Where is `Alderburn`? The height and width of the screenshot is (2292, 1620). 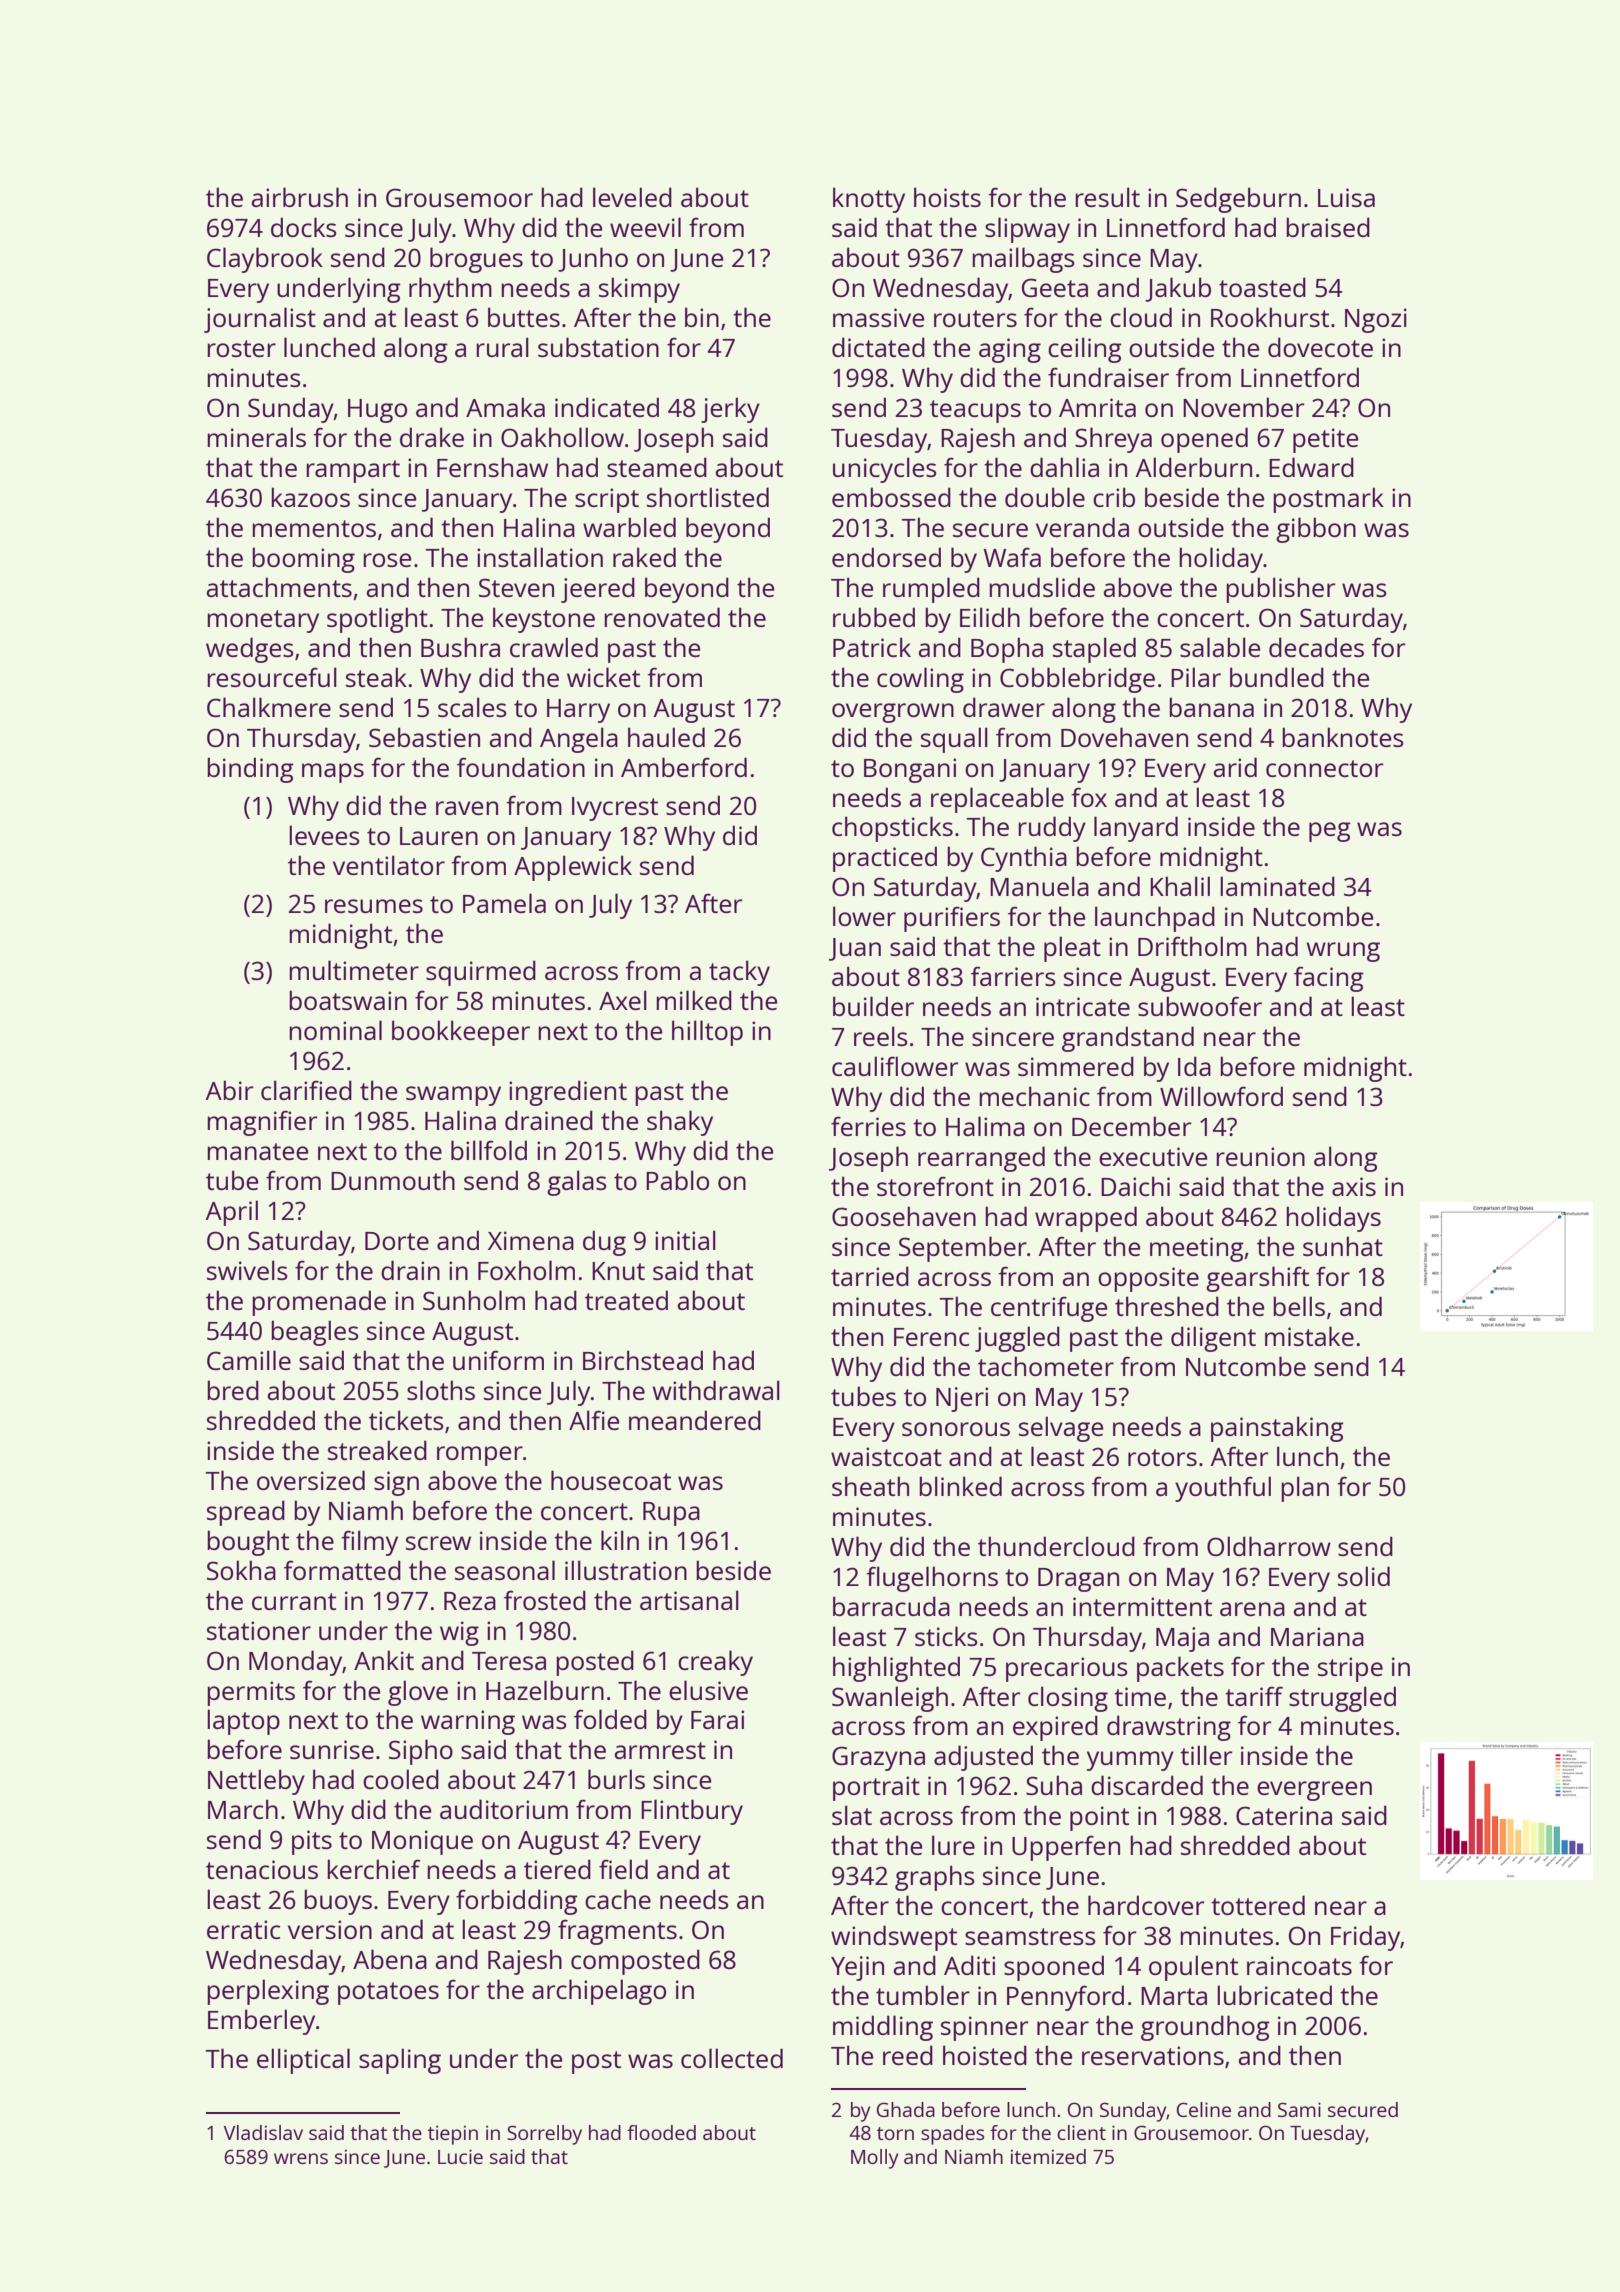 Alderburn is located at coordinates (1194, 467).
